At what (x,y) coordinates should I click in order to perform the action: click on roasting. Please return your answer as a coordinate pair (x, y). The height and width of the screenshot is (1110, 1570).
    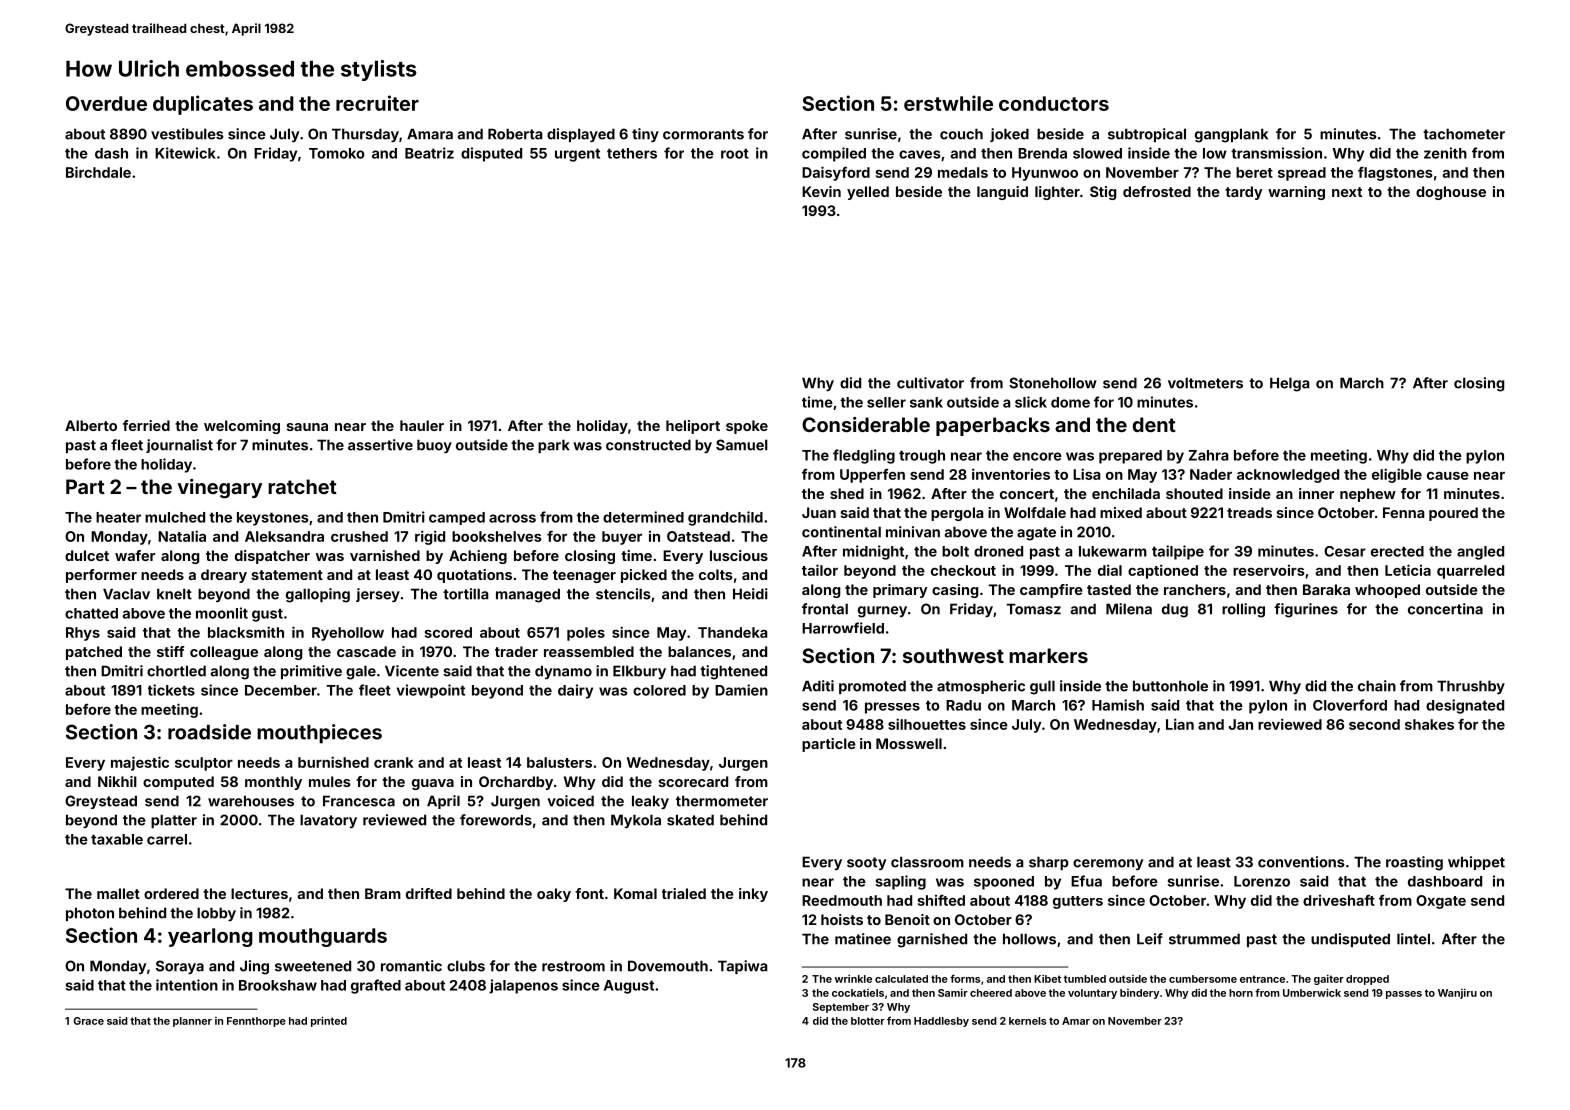
    Looking at the image, I should click on (1414, 863).
